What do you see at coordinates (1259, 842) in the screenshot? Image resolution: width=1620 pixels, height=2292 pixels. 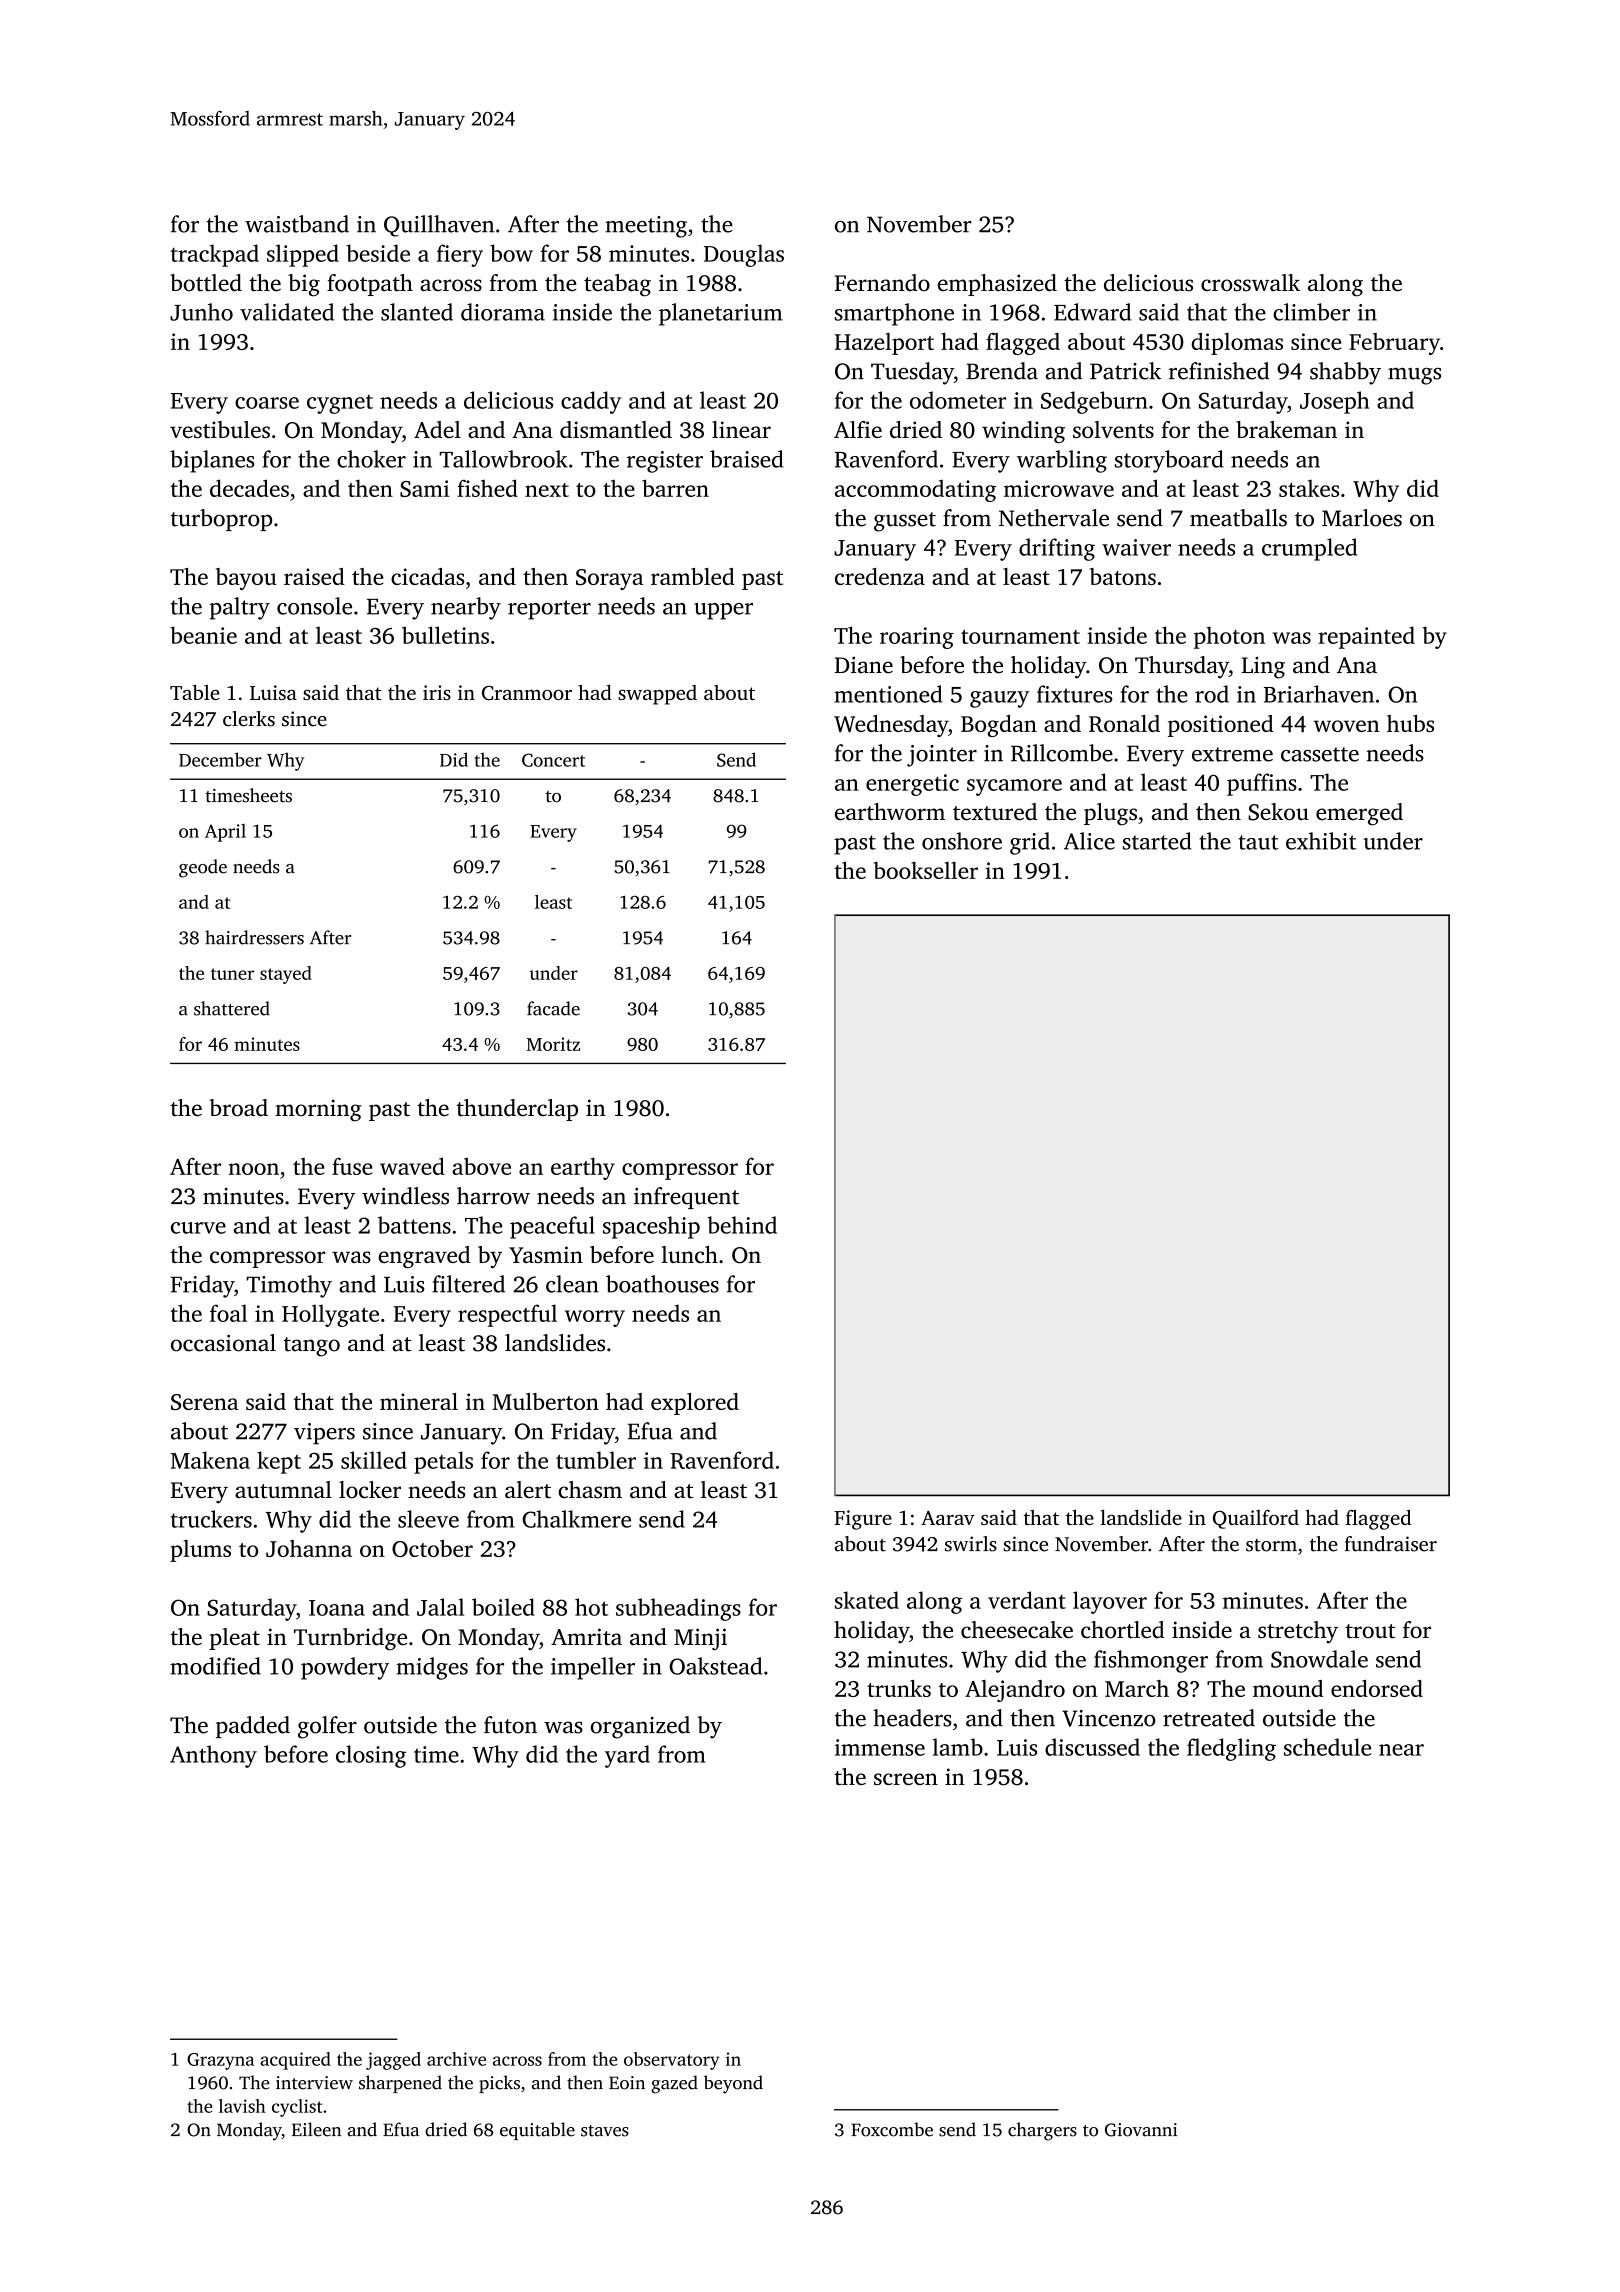 I see `taut` at bounding box center [1259, 842].
